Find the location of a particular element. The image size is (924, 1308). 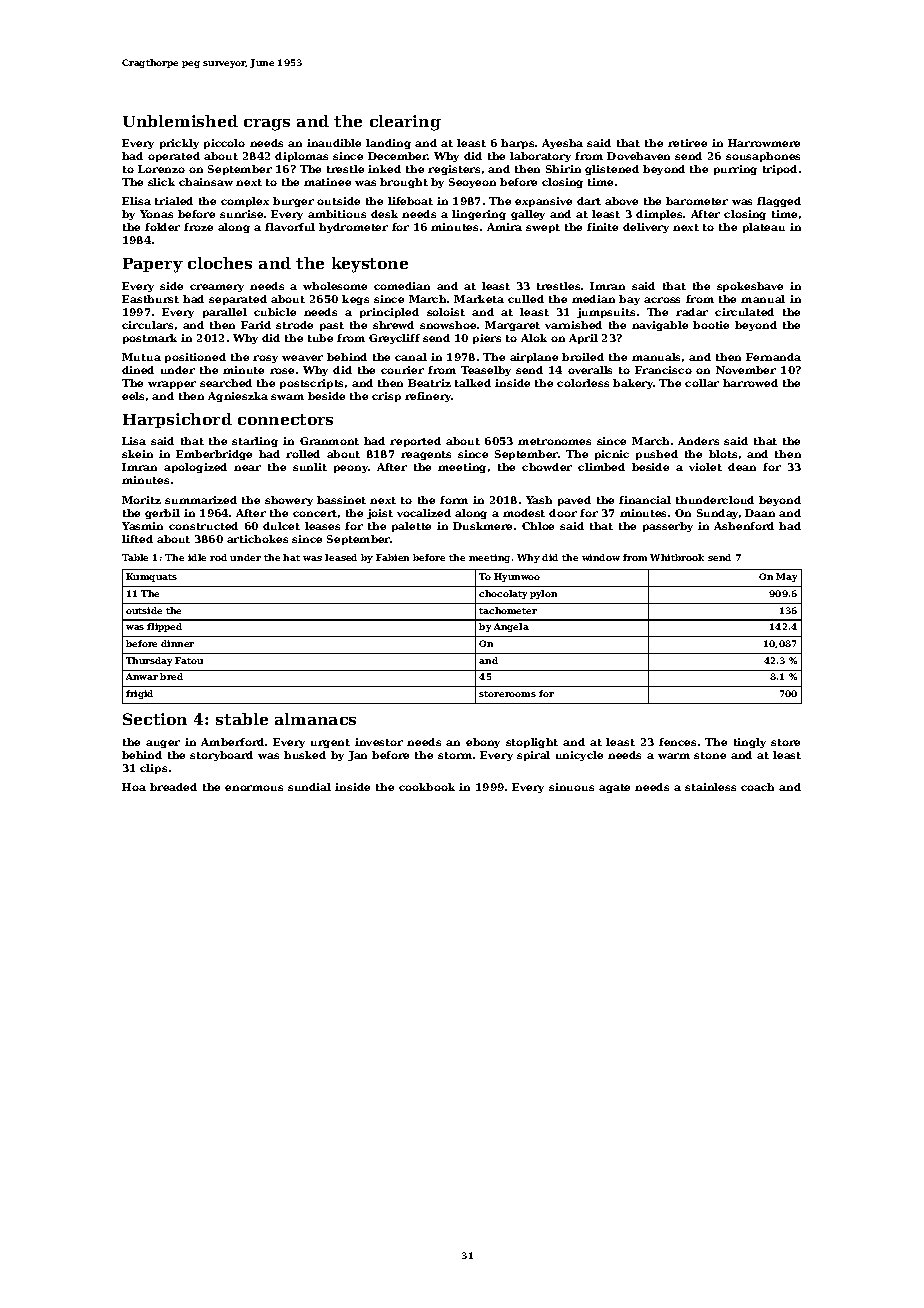

crags is located at coordinates (267, 125).
